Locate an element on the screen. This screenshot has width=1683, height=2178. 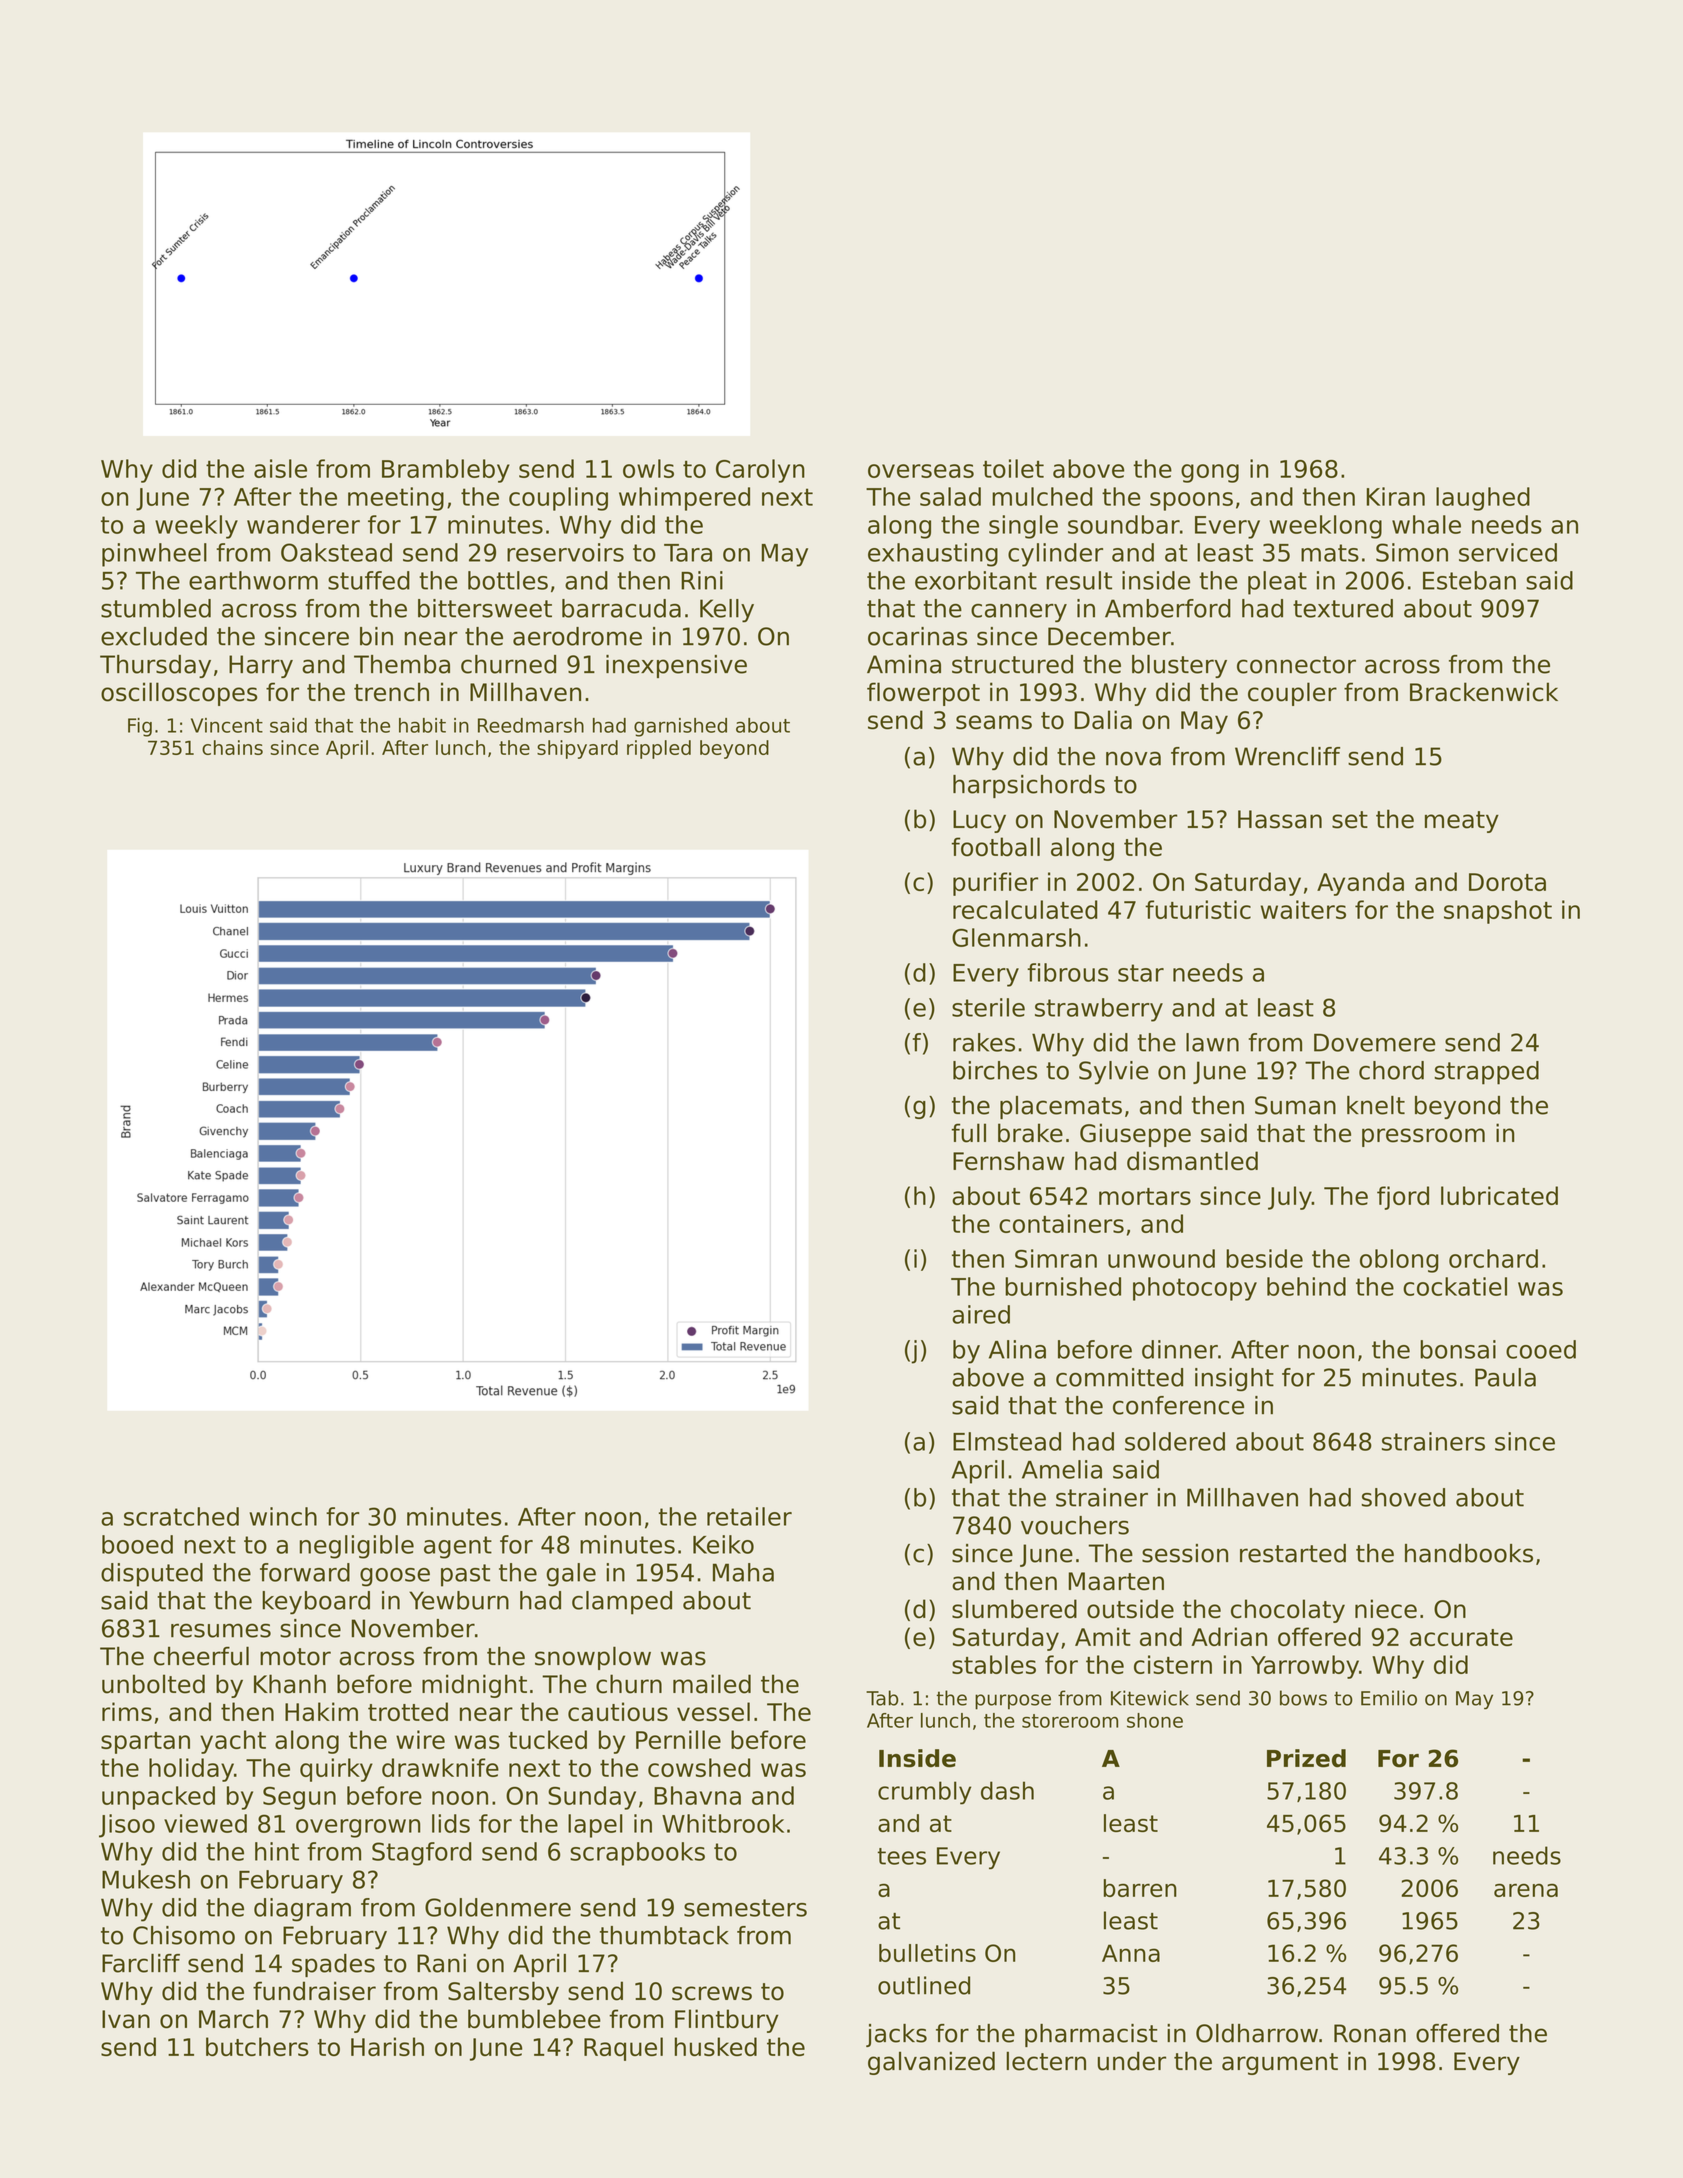
butchers is located at coordinates (257, 2046).
